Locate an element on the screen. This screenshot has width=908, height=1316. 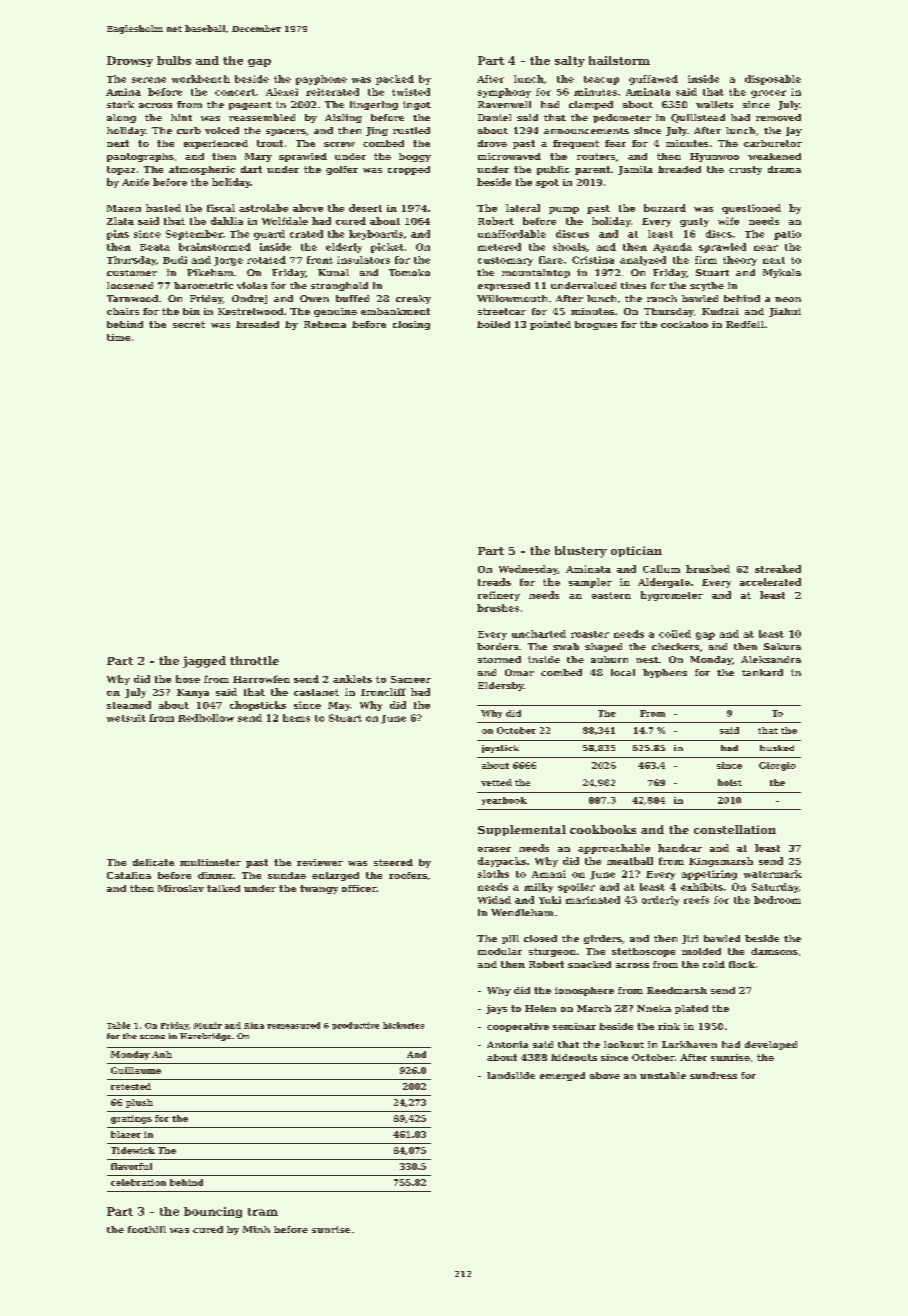
landslide is located at coordinates (511, 1075).
